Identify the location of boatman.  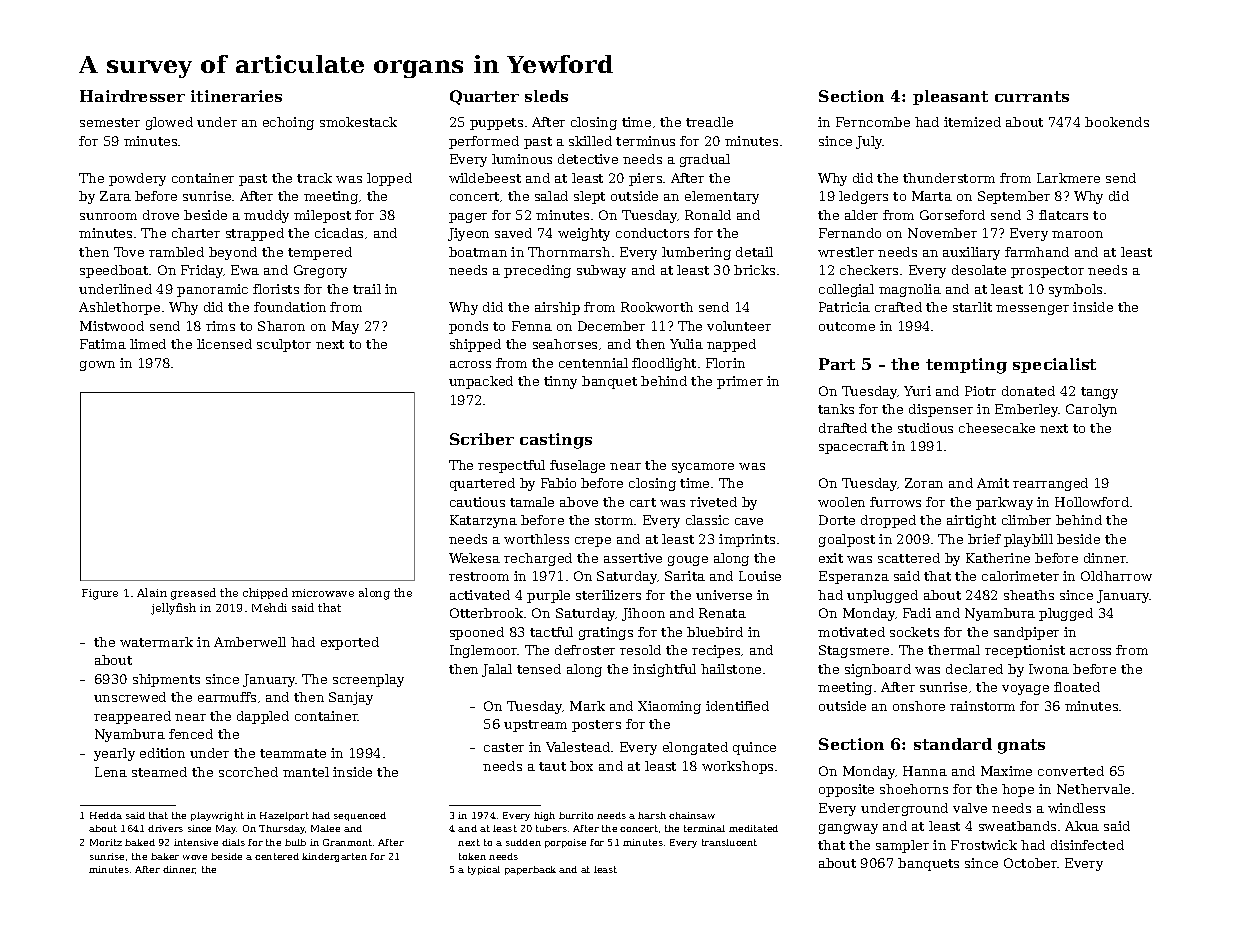
(478, 252).
